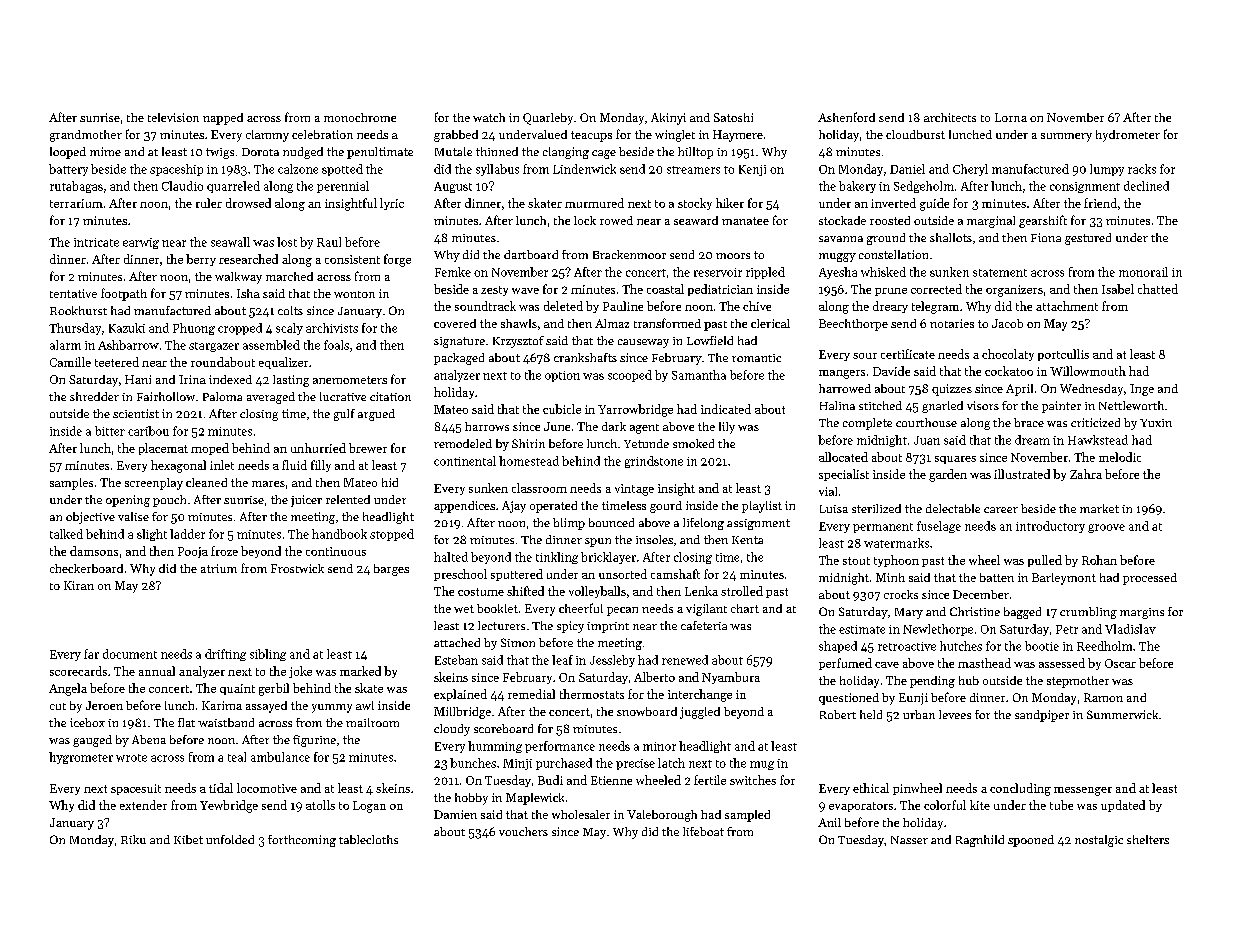 The image size is (1233, 952). What do you see at coordinates (1142, 390) in the document?
I see `Inge` at bounding box center [1142, 390].
